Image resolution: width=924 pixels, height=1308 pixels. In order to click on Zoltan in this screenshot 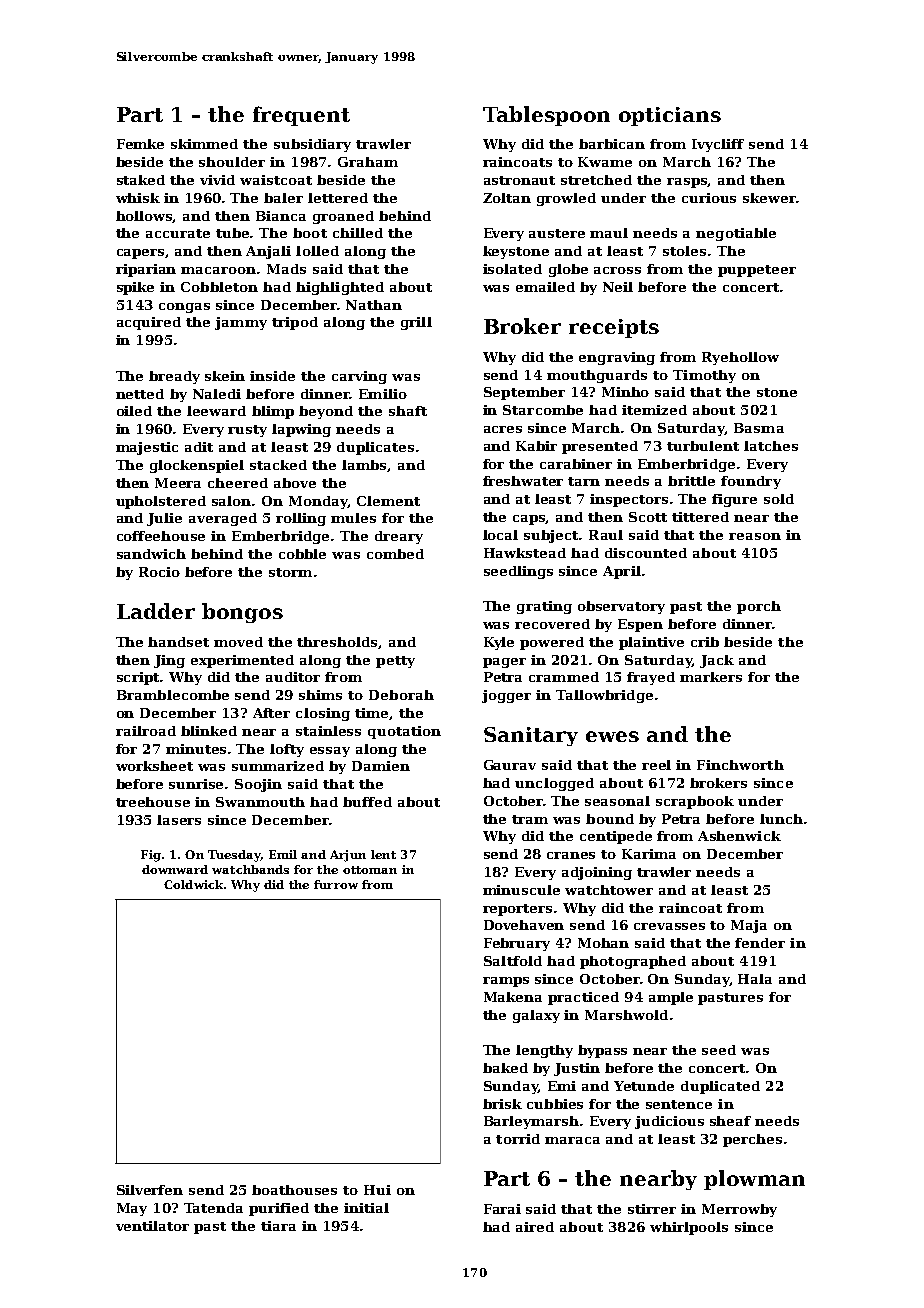, I will do `click(507, 198)`.
